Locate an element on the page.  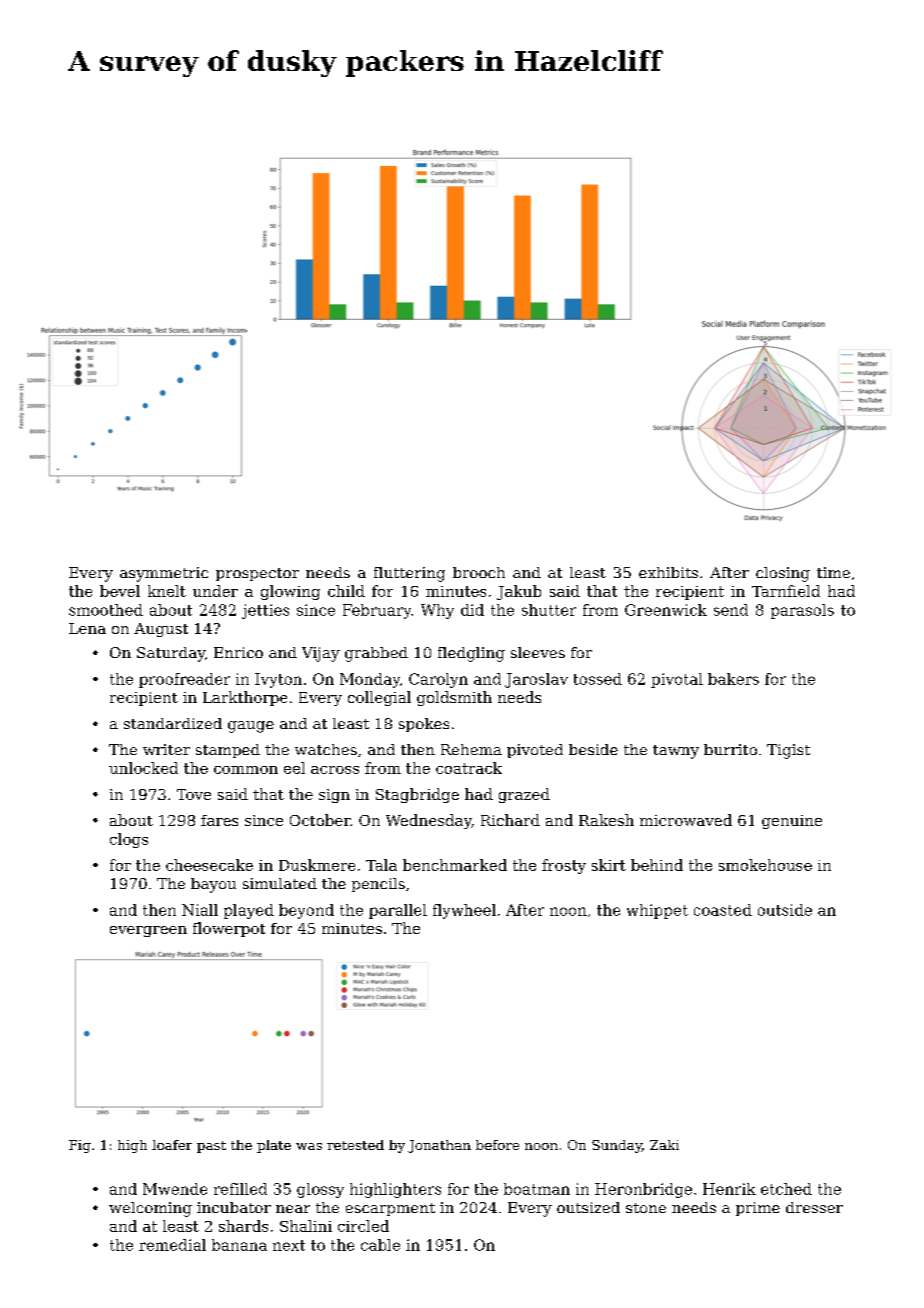
Zaki is located at coordinates (664, 1145).
